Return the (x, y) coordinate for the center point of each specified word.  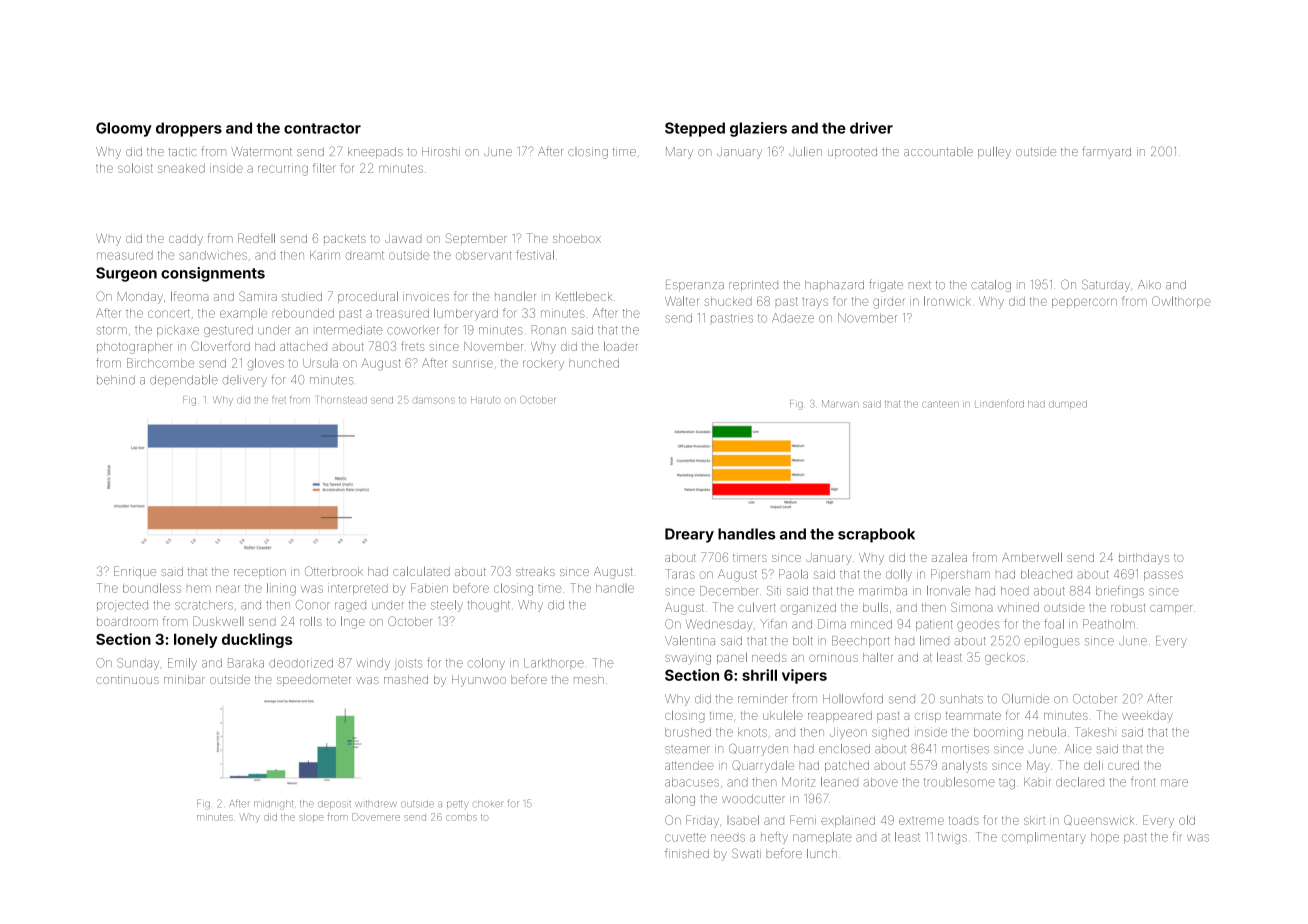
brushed (688, 732)
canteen (940, 404)
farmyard (1106, 152)
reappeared (840, 716)
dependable (184, 380)
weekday (1147, 717)
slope (311, 818)
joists (409, 665)
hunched (594, 363)
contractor (322, 128)
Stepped (695, 129)
